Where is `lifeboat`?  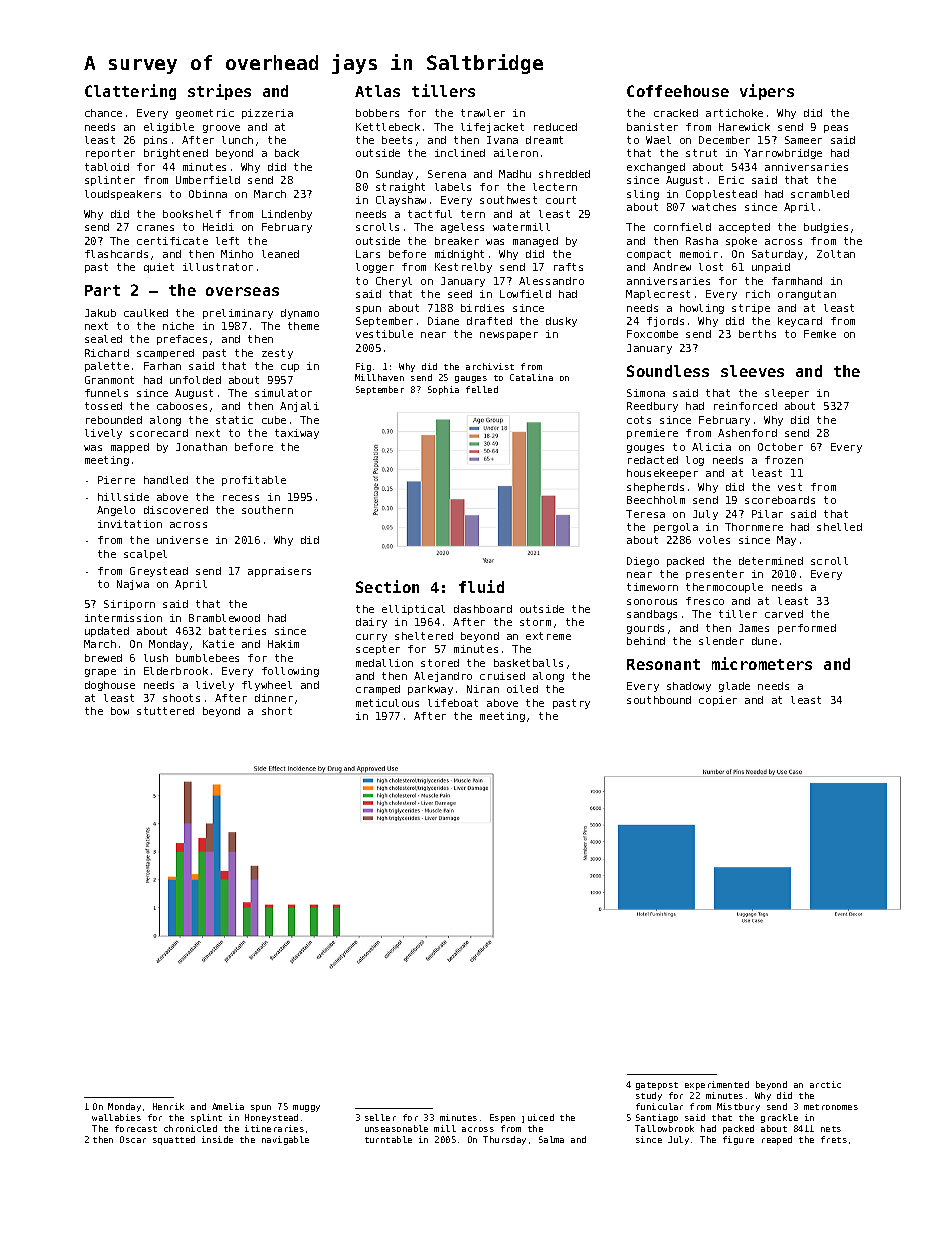 lifeboat is located at coordinates (453, 703).
